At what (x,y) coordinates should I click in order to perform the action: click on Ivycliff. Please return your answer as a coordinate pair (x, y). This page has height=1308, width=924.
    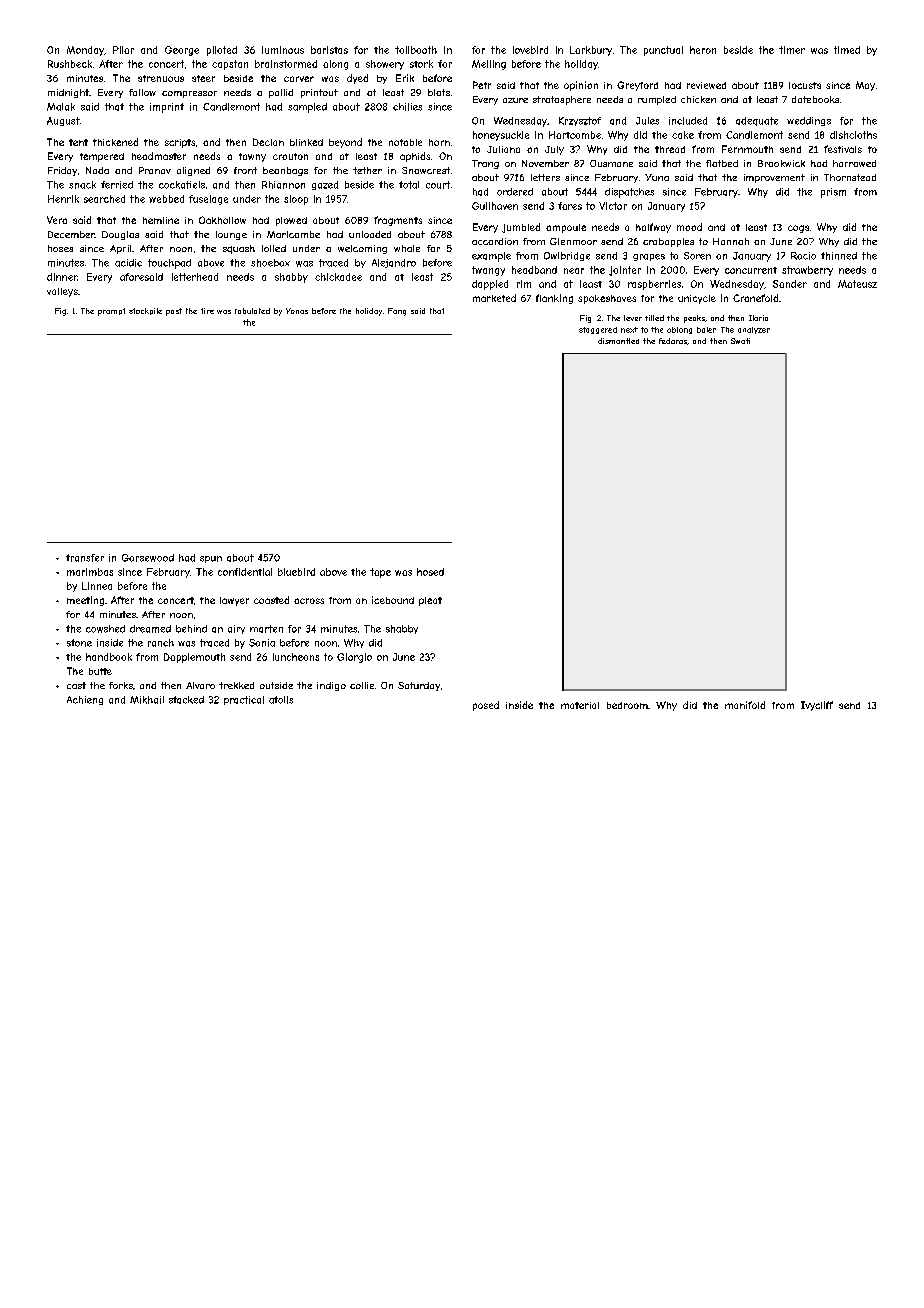
    Looking at the image, I should click on (817, 706).
